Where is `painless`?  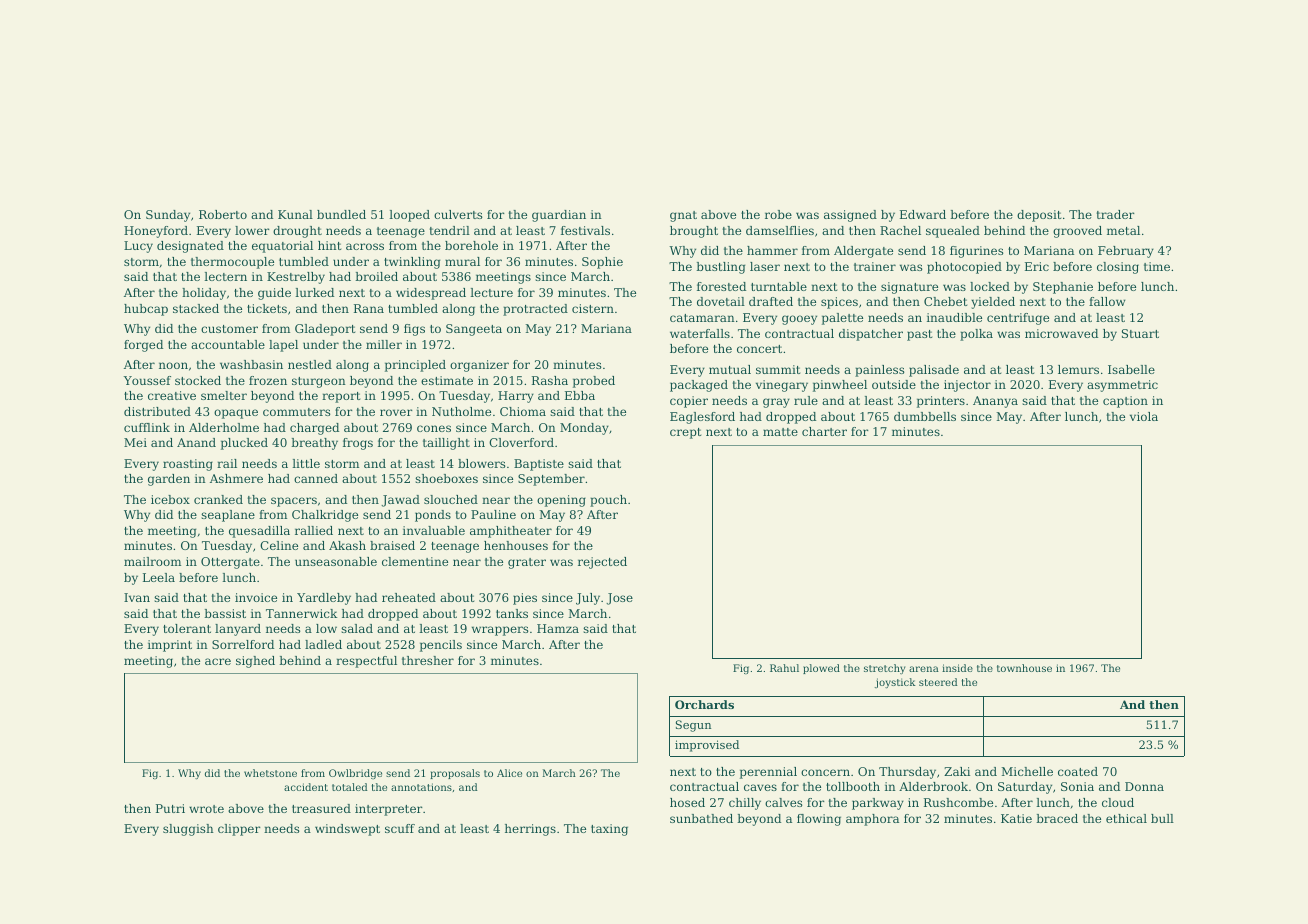
painless is located at coordinates (879, 371).
